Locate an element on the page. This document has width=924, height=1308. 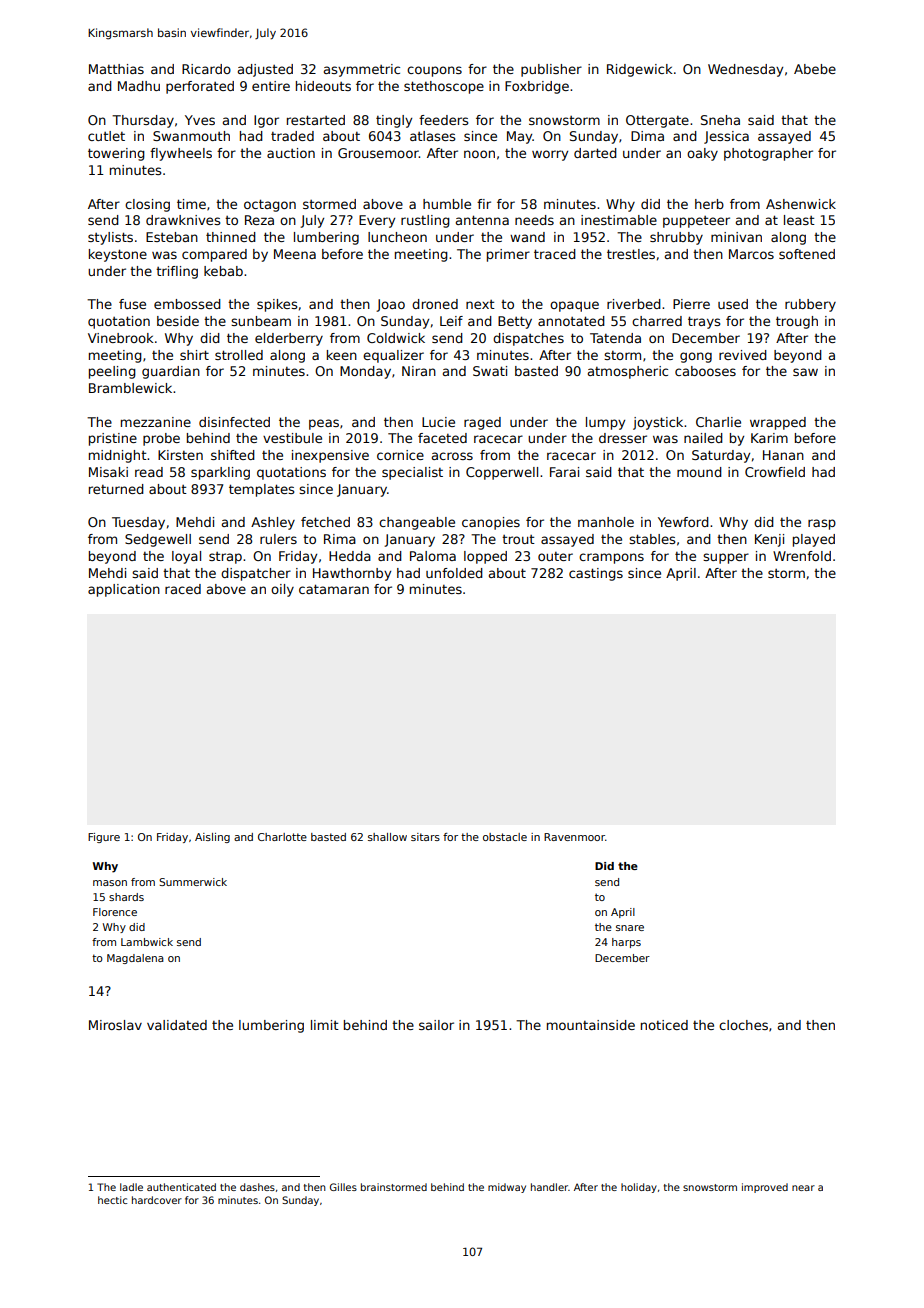
oily is located at coordinates (282, 590).
